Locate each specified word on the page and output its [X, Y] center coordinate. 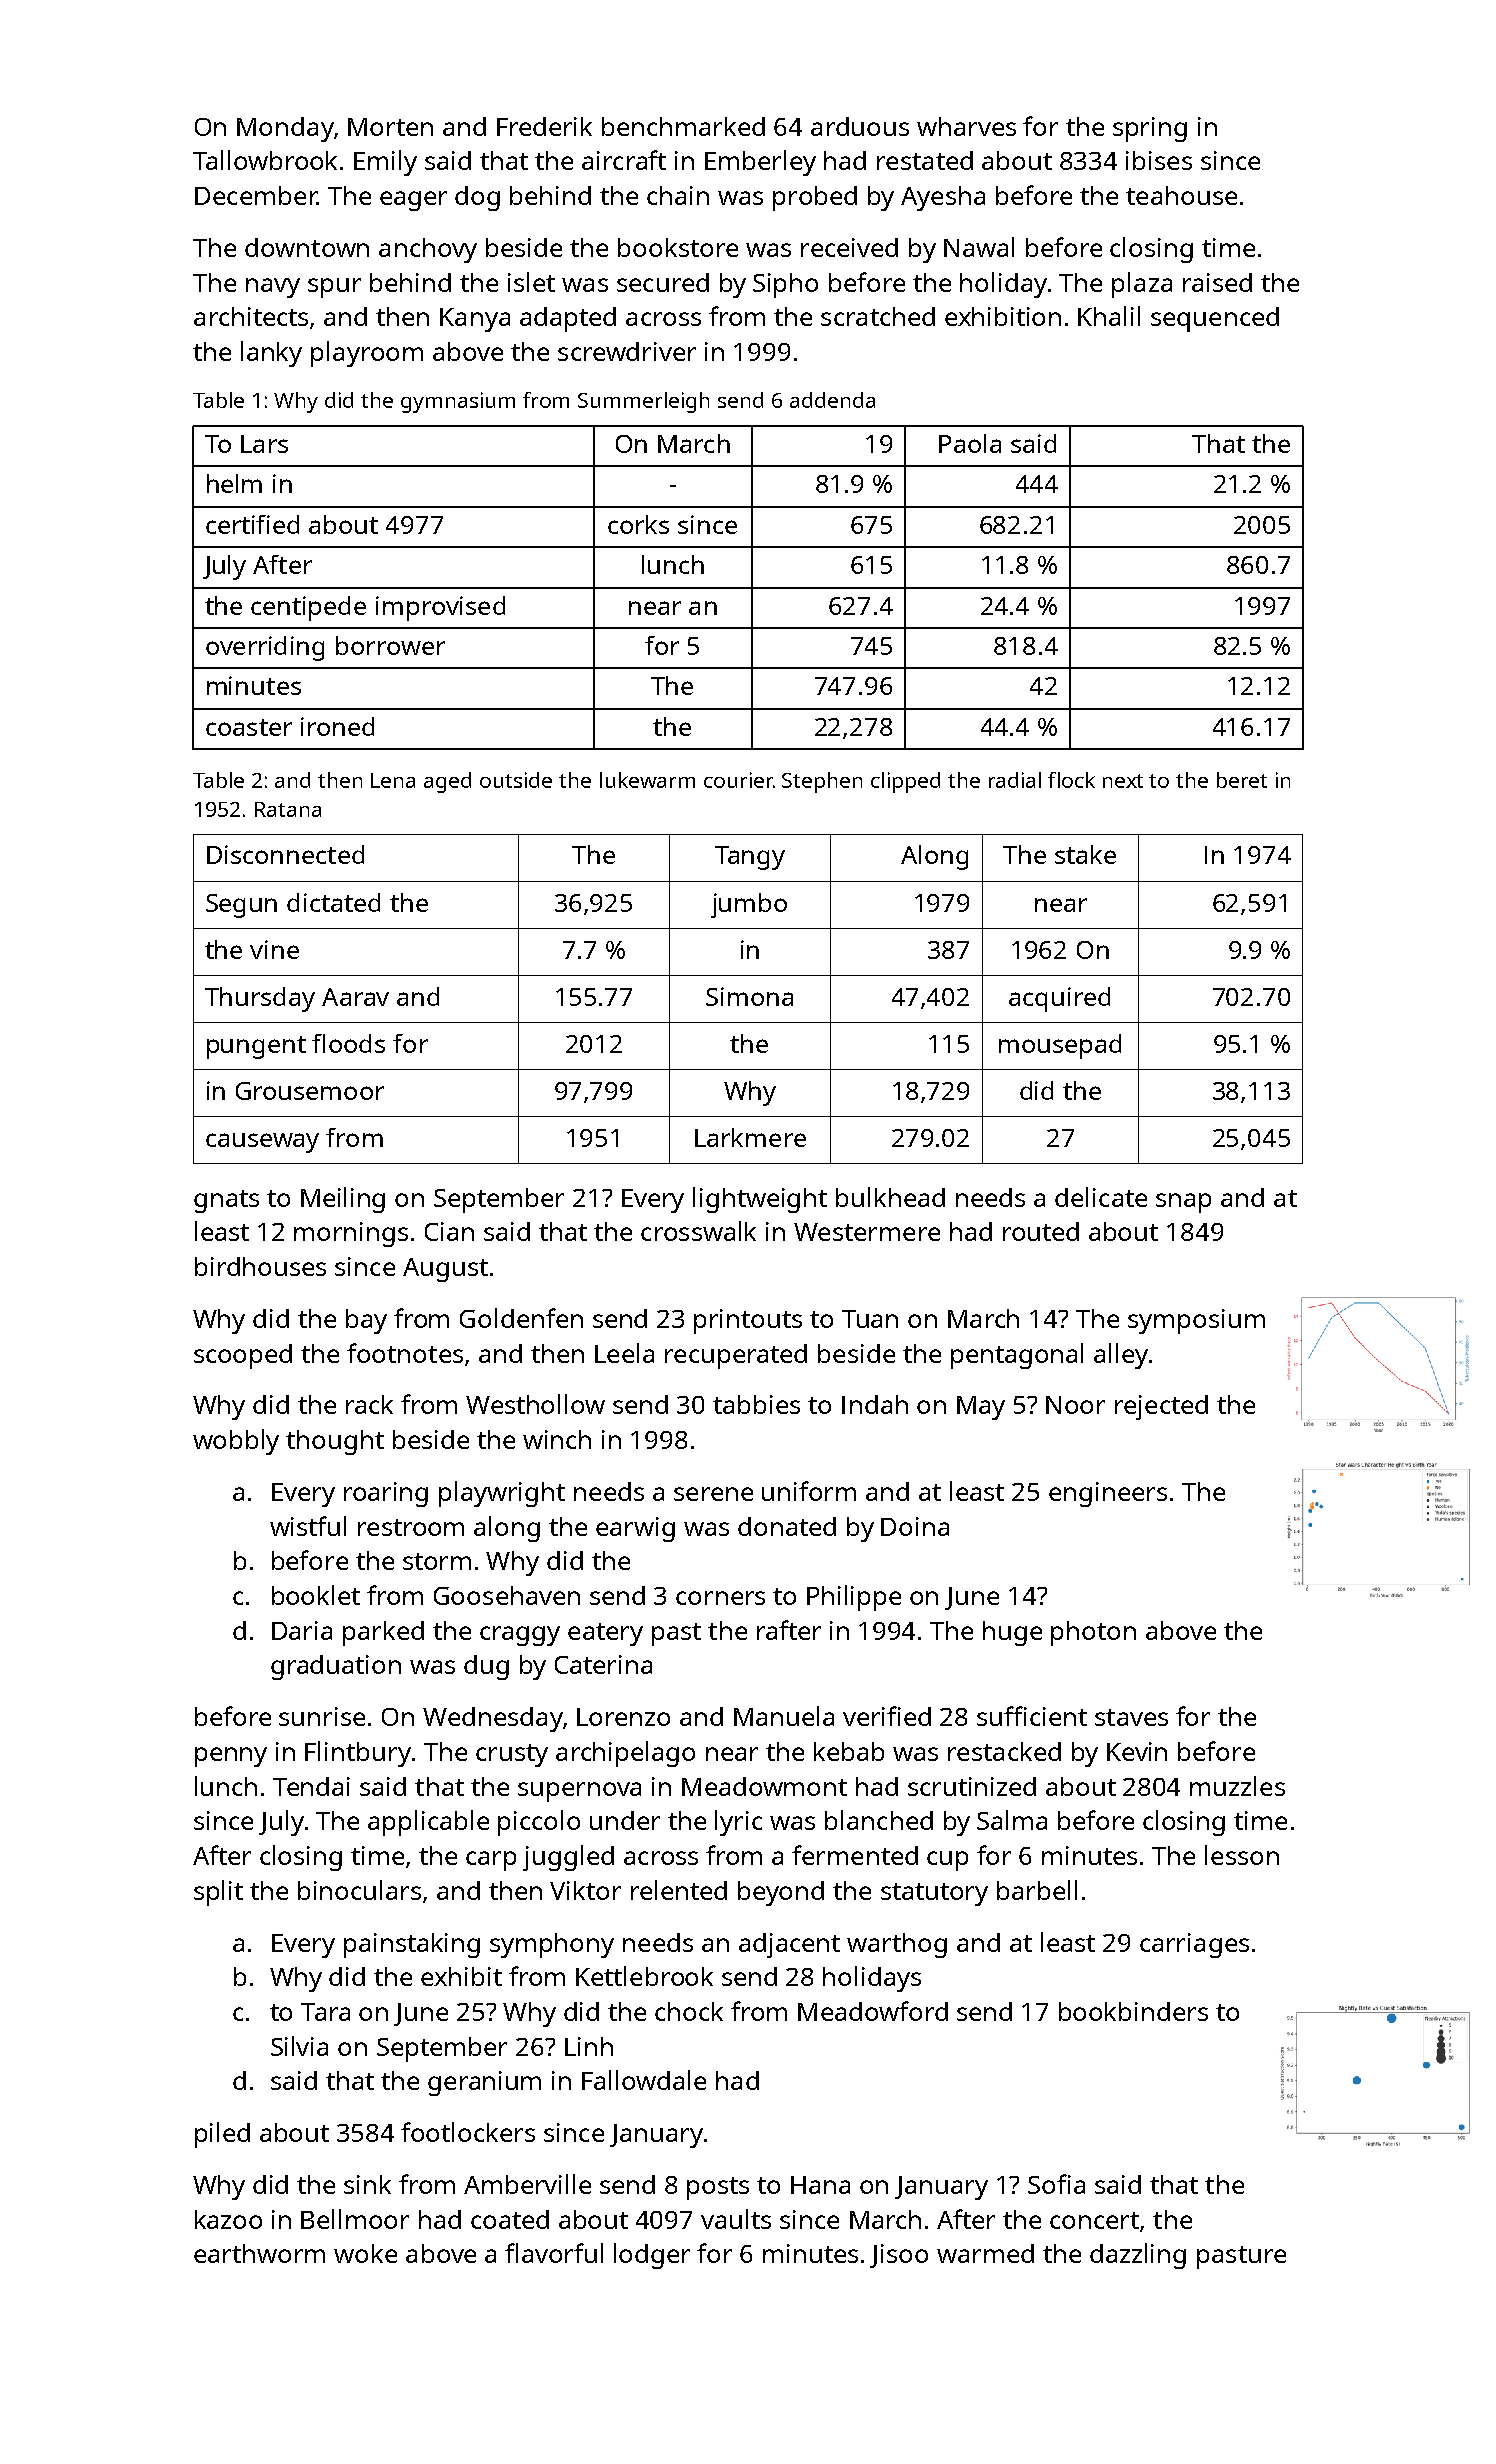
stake [1085, 854]
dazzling [1138, 2256]
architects [251, 316]
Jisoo [899, 2256]
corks [638, 524]
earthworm [259, 2253]
